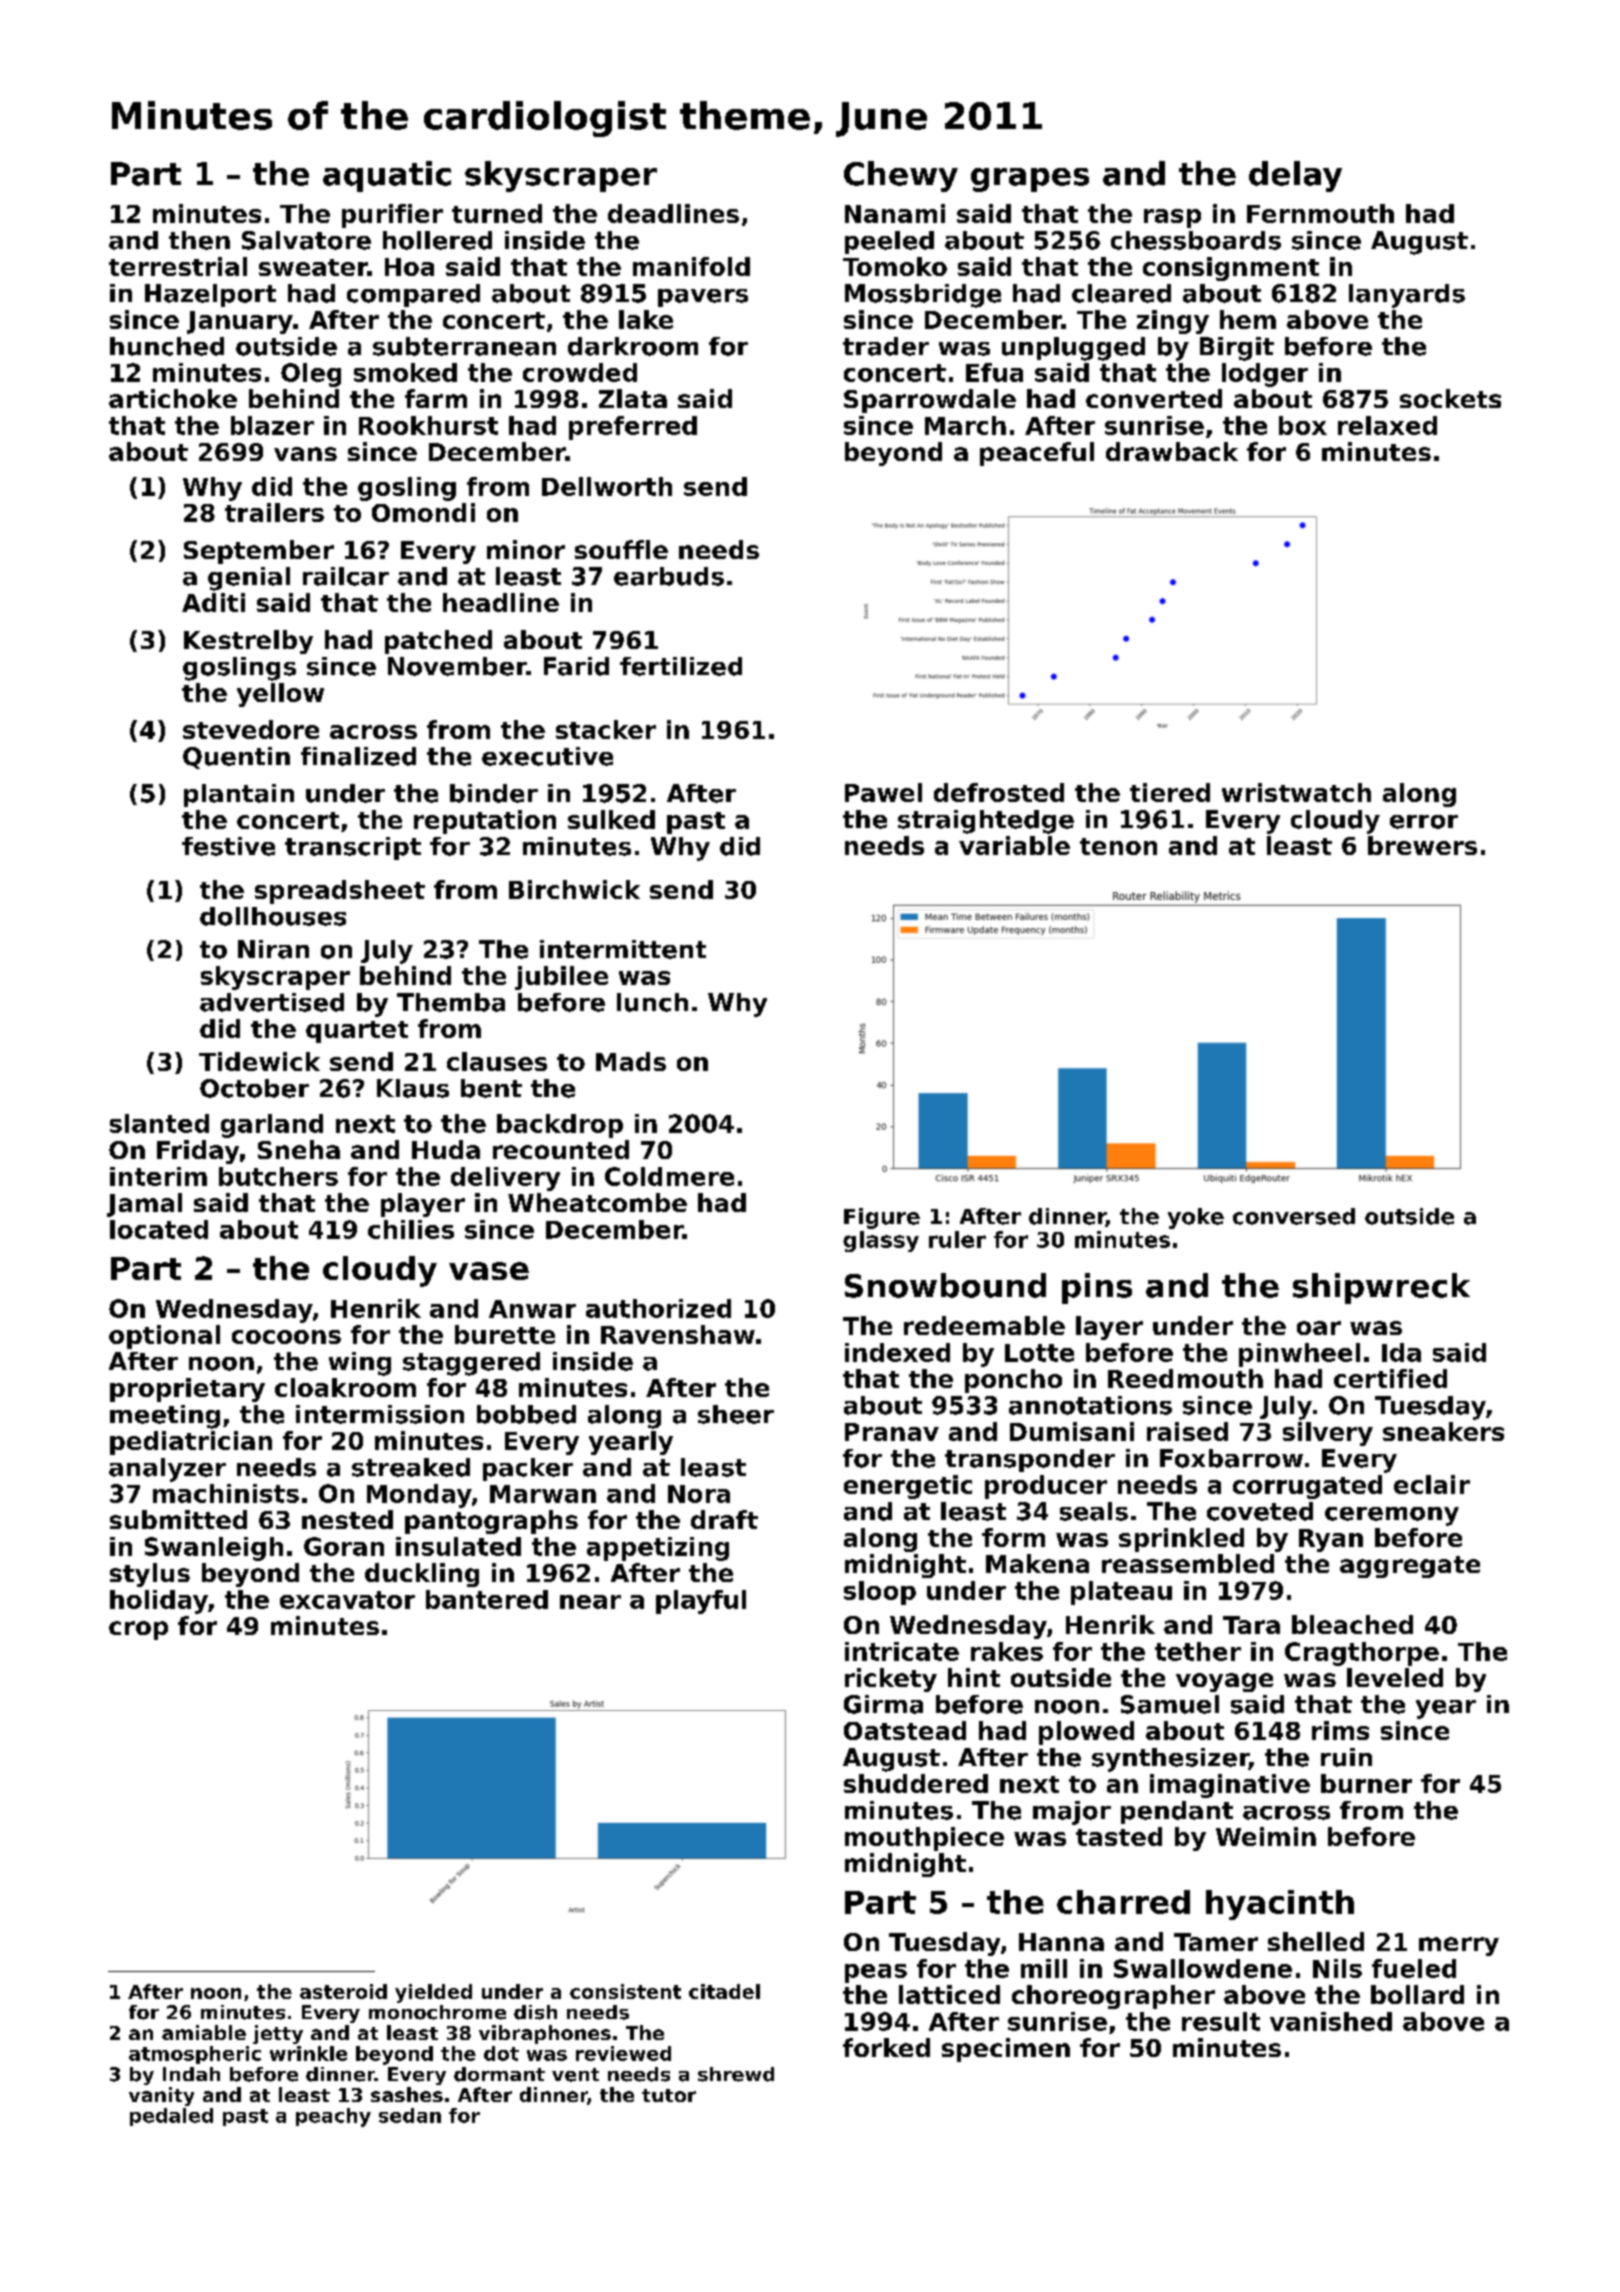 The width and height of the screenshot is (1620, 2292). What do you see at coordinates (1331, 2021) in the screenshot?
I see `vanished` at bounding box center [1331, 2021].
